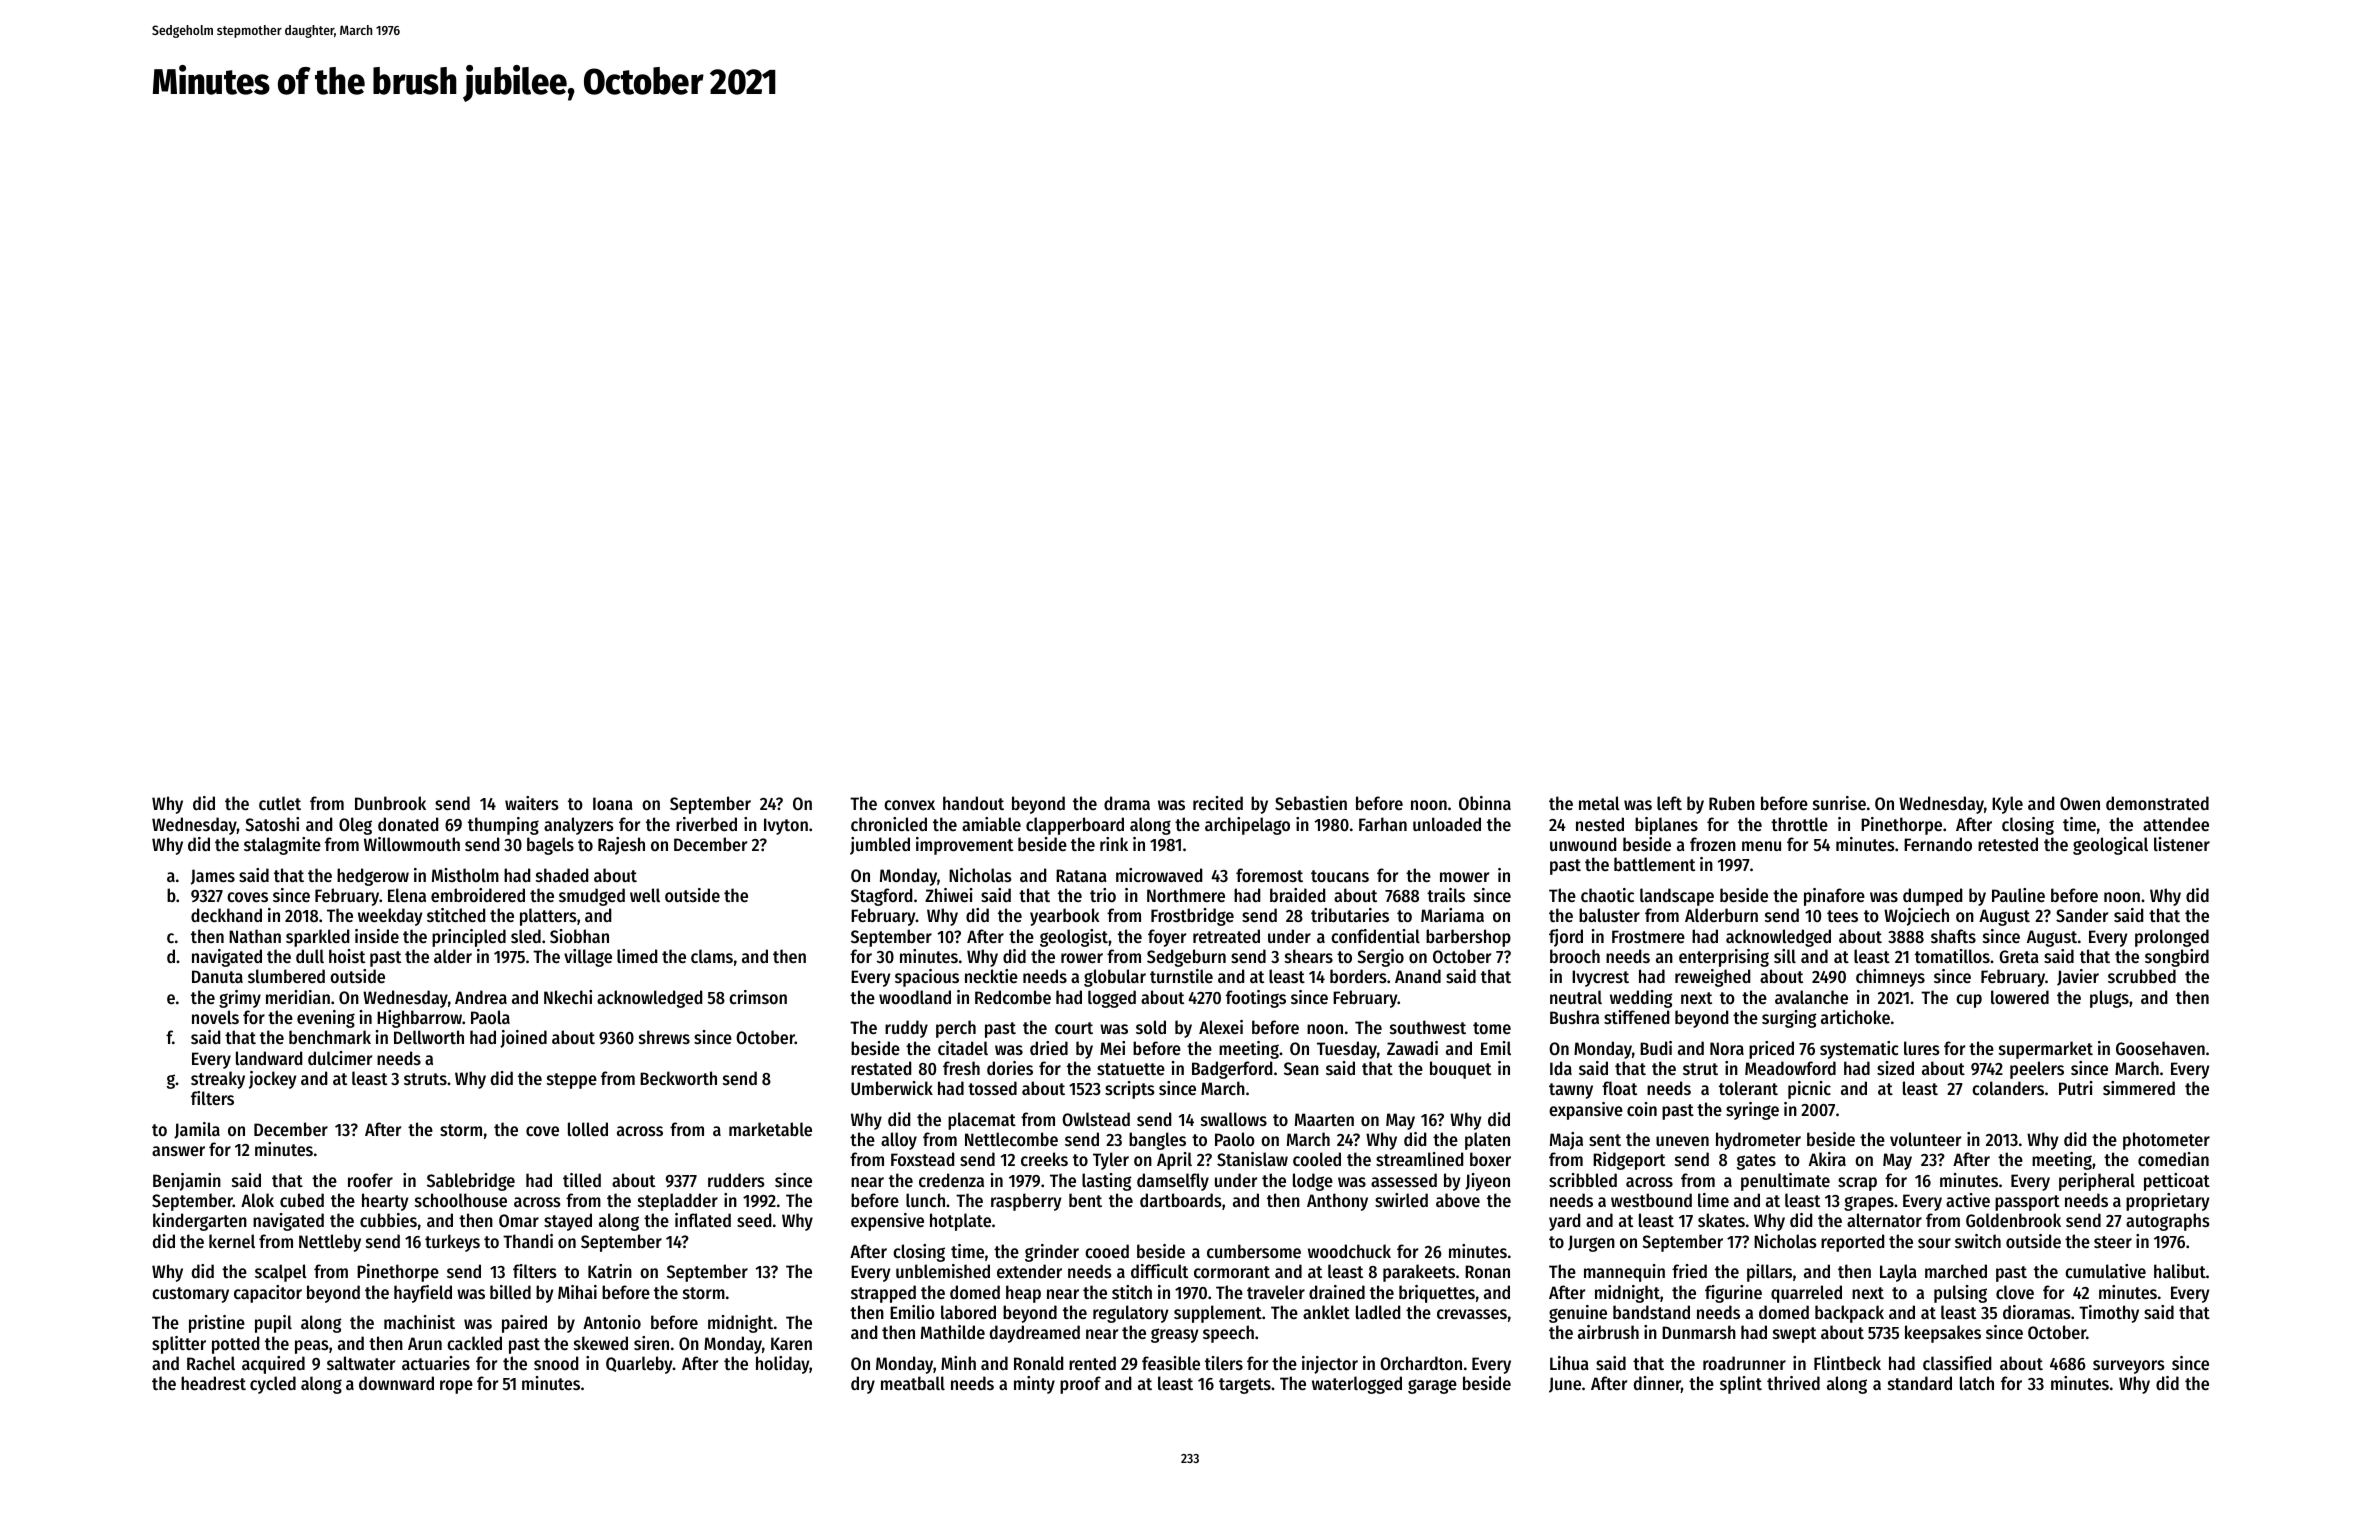  I want to click on grapes, so click(1869, 1203).
